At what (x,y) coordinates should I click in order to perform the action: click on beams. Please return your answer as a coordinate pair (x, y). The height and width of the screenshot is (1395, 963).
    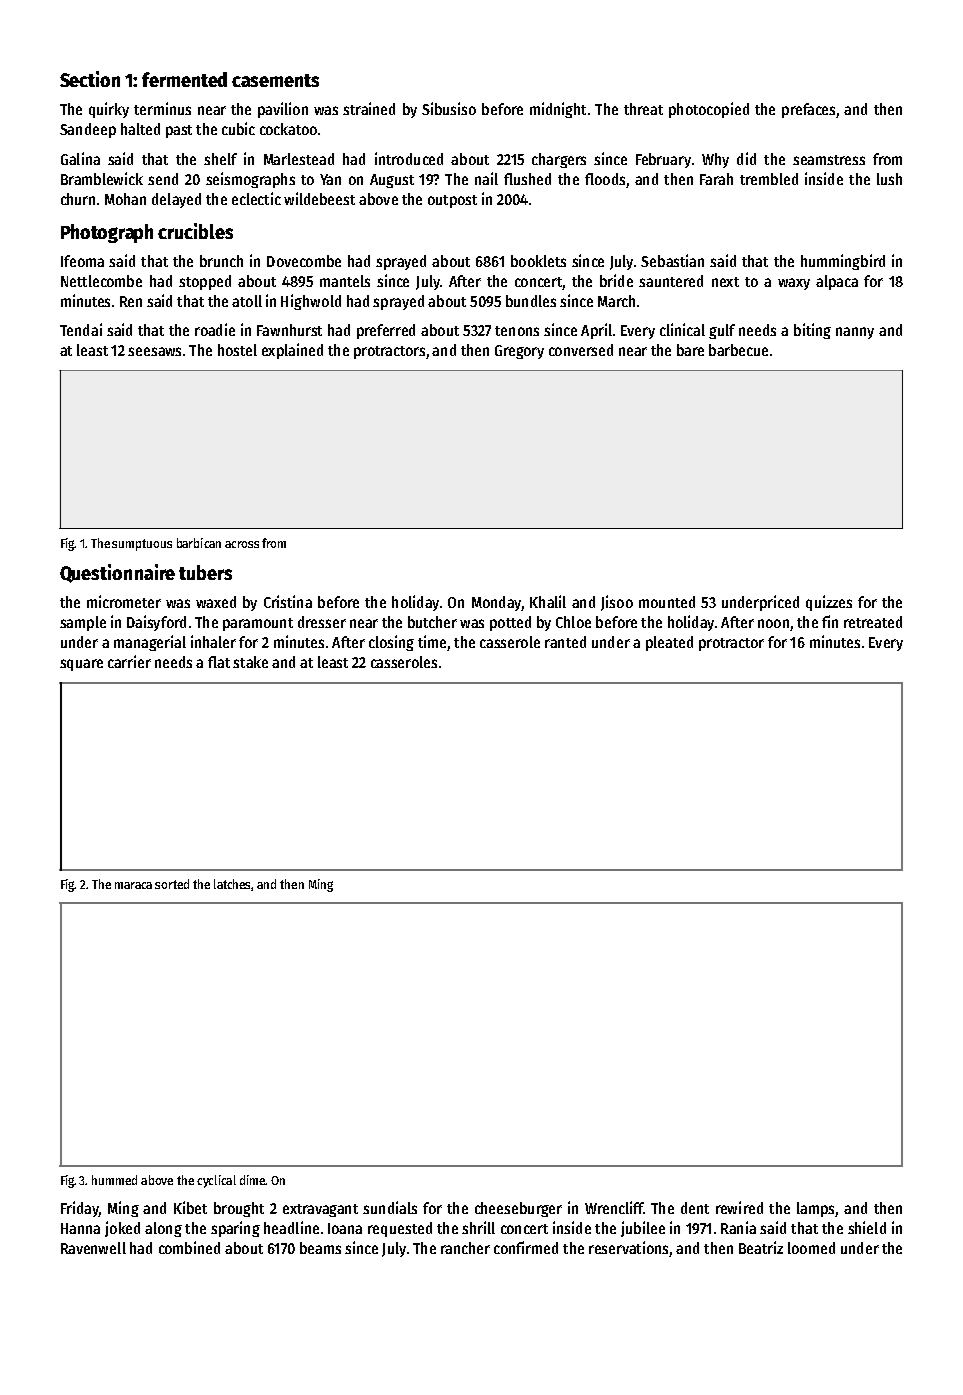
    Looking at the image, I should click on (320, 1248).
